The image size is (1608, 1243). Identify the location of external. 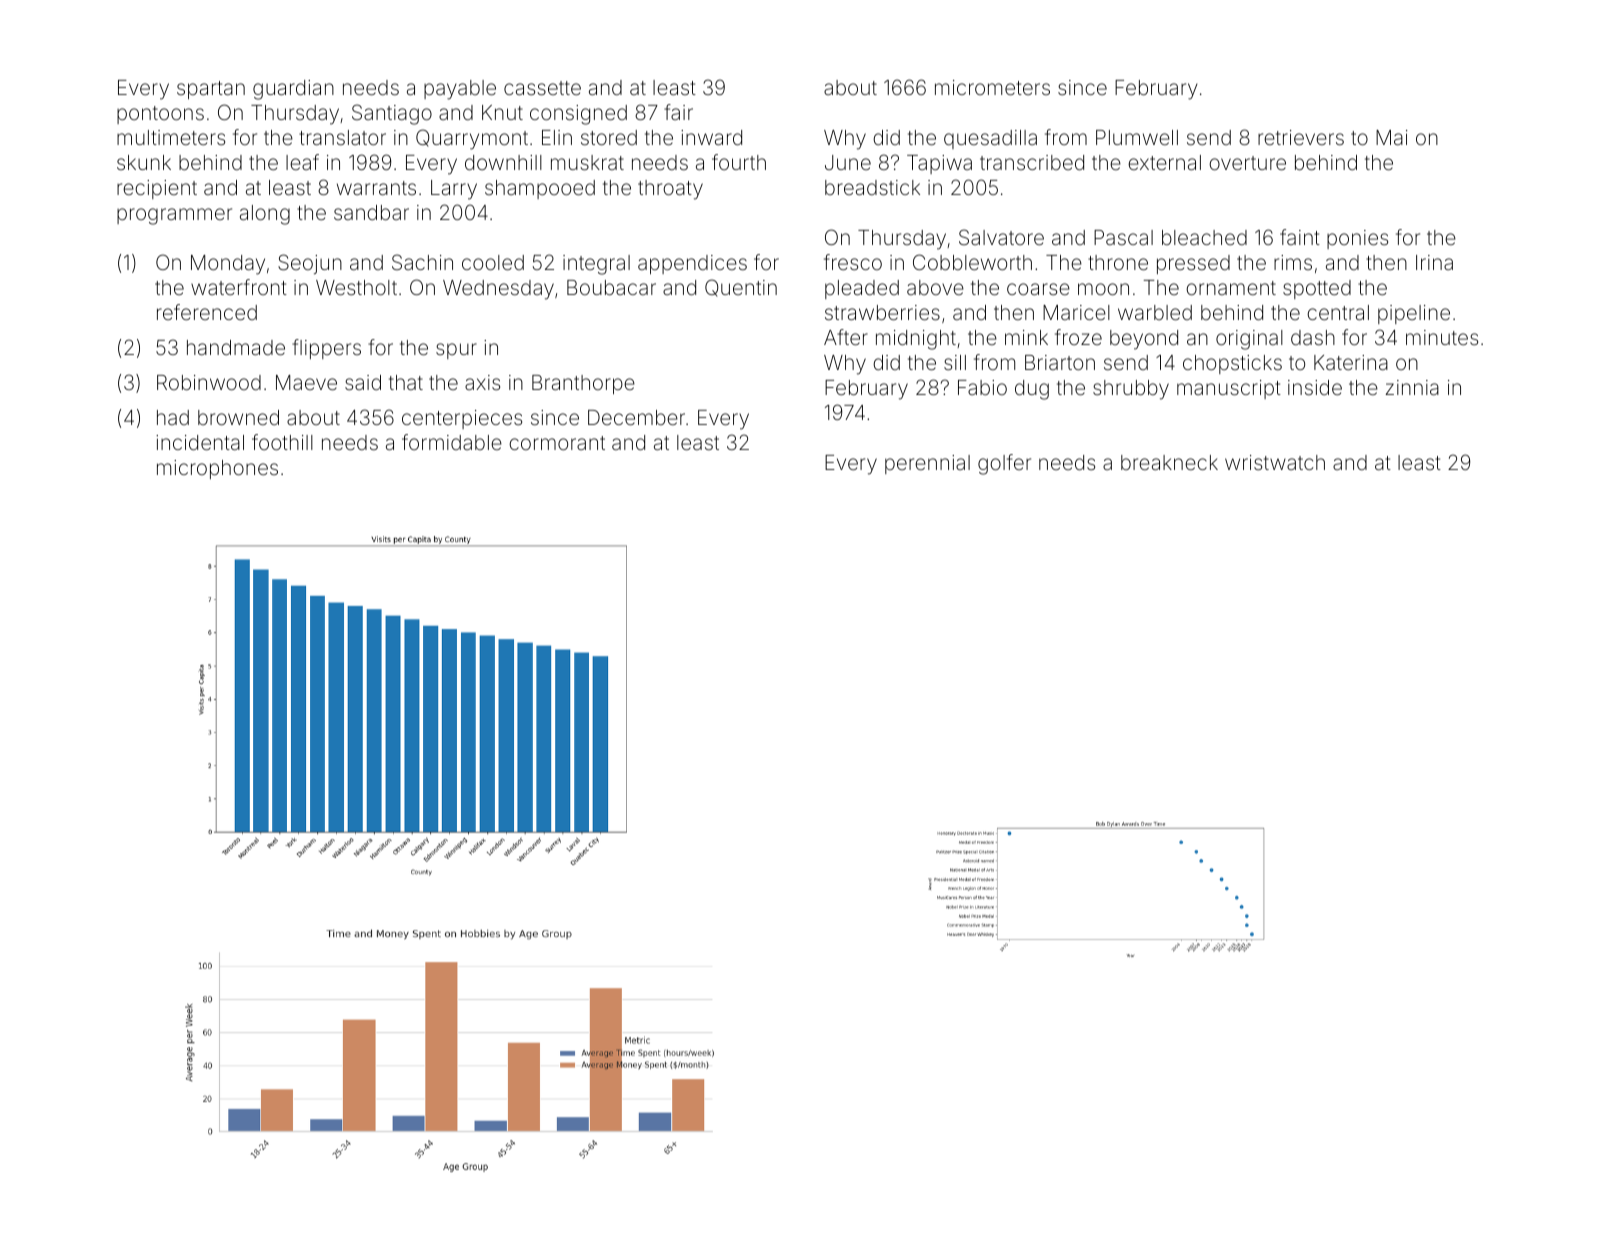
(1164, 162).
